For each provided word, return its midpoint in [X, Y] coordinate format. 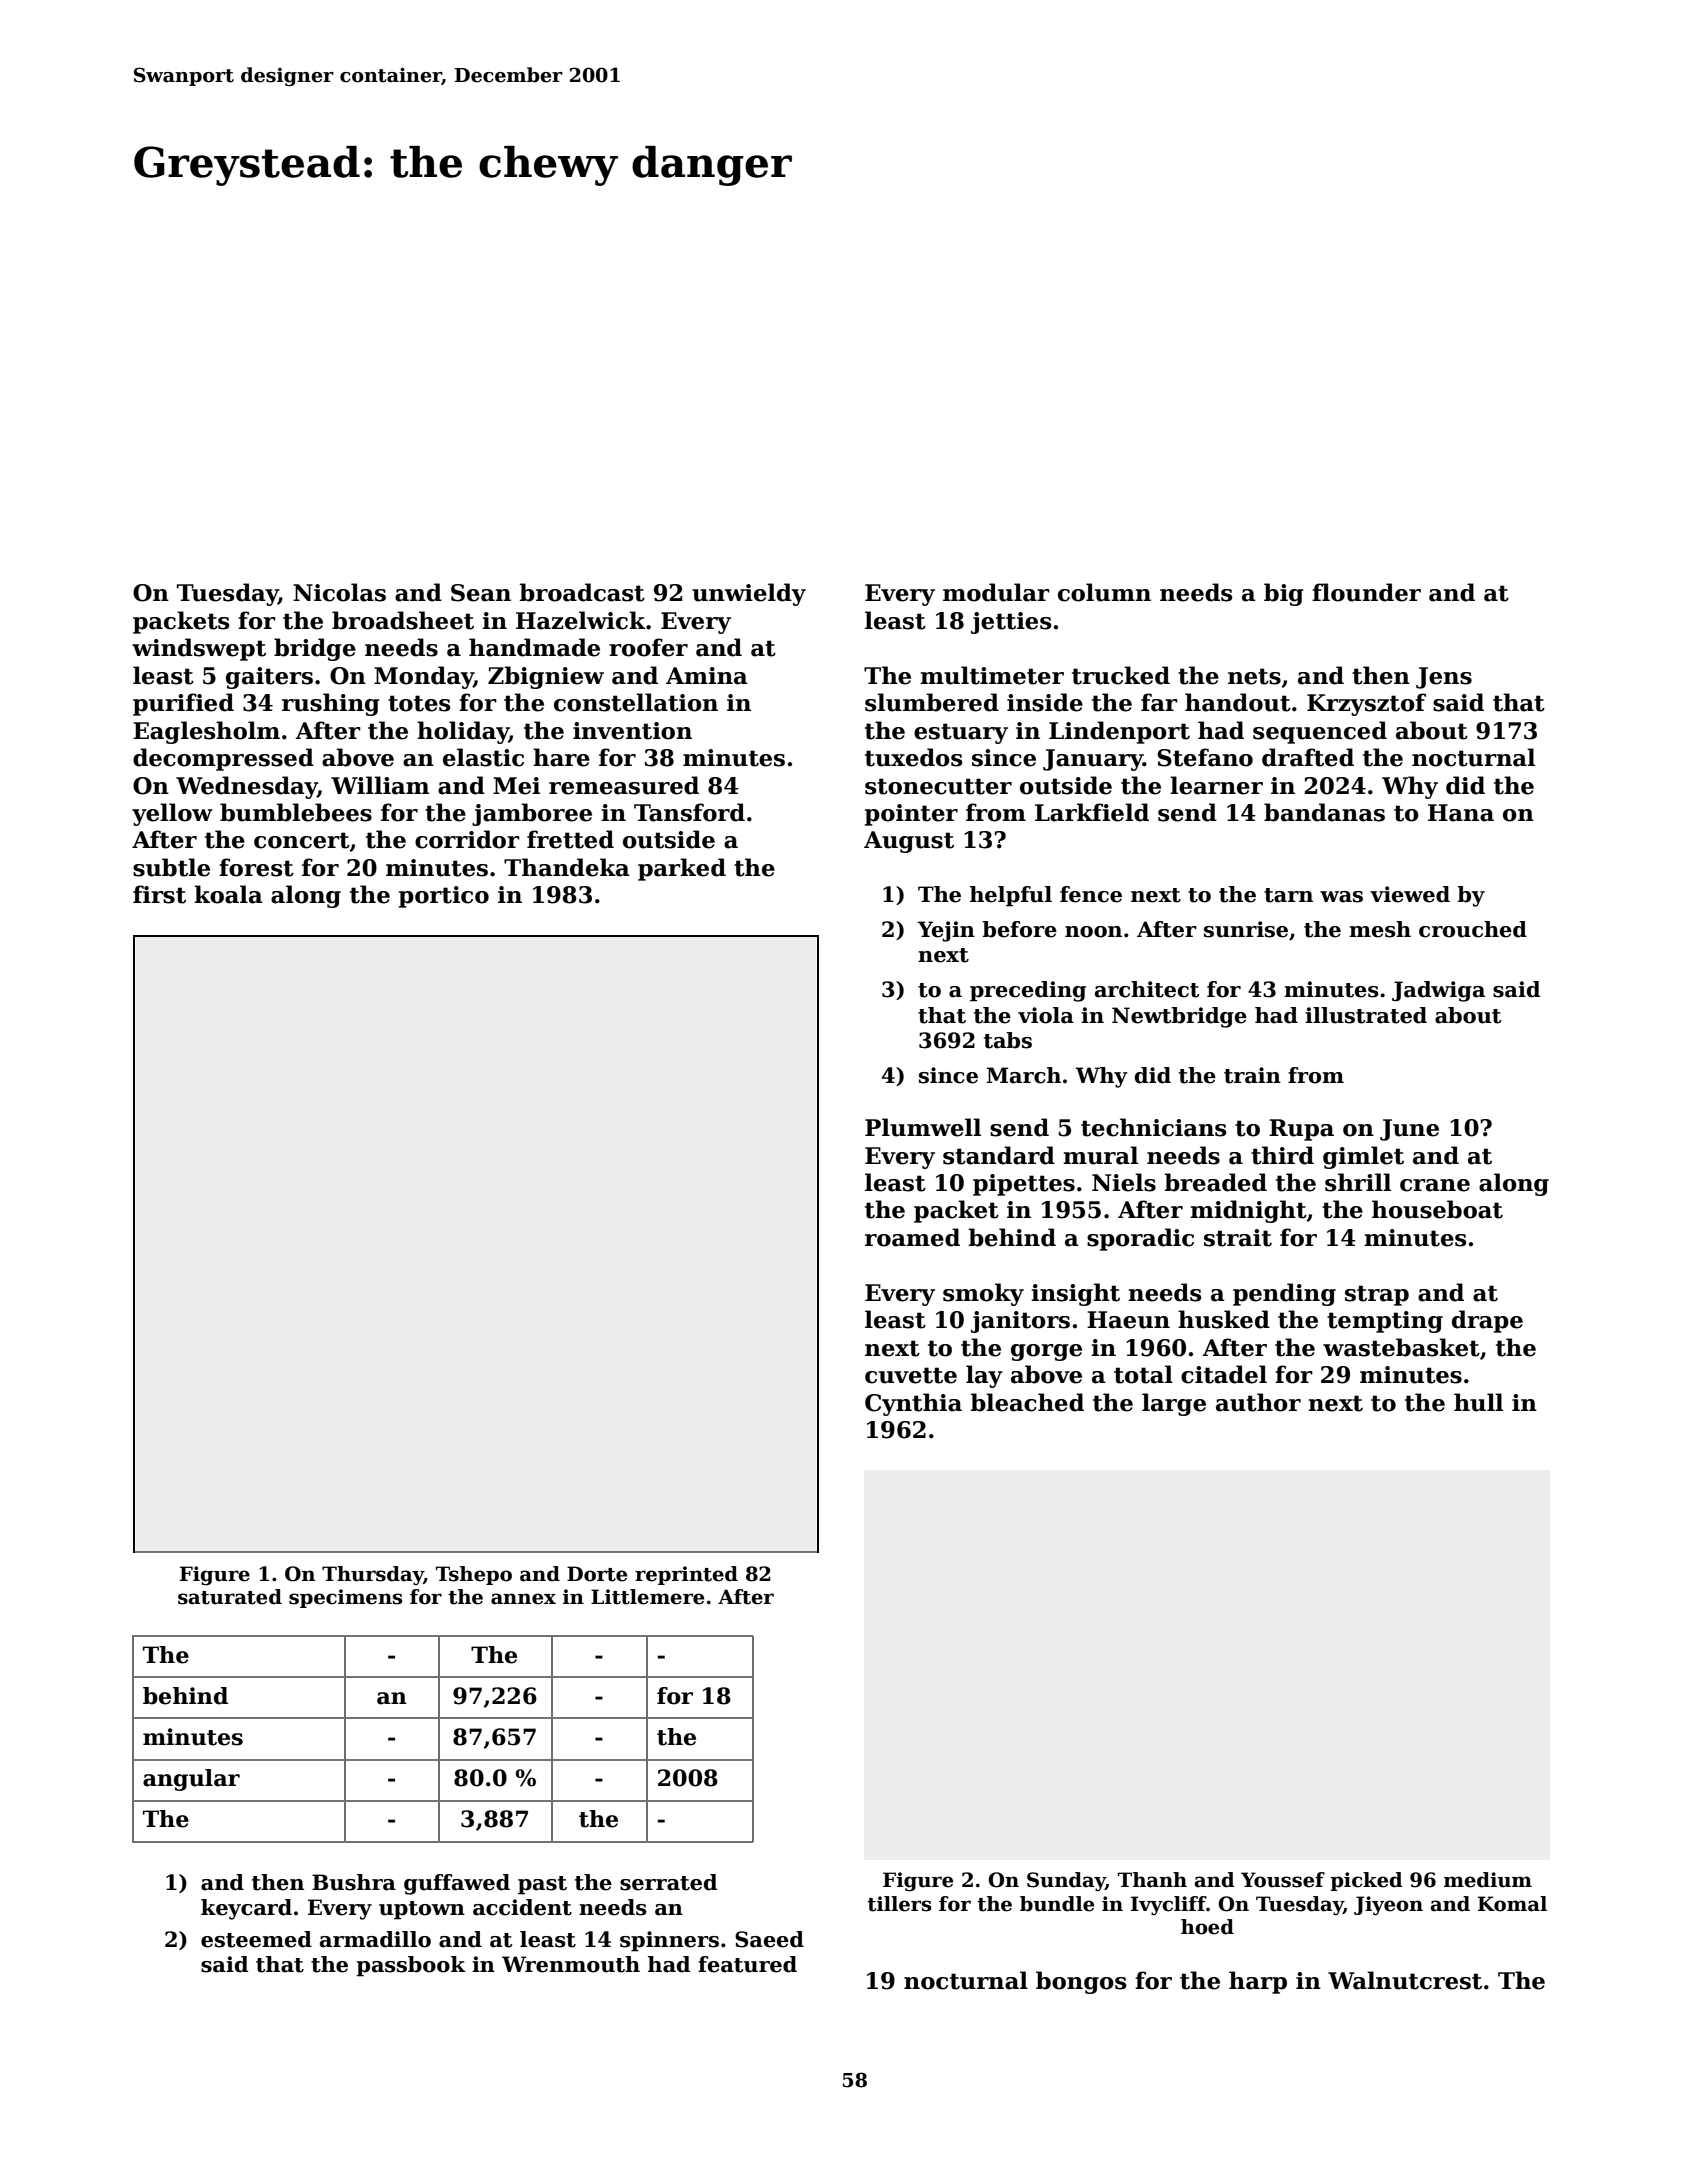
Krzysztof [1366, 704]
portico [444, 897]
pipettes [1024, 1185]
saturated [230, 1597]
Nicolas [339, 592]
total [1143, 1374]
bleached [1027, 1402]
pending [1284, 1294]
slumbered [932, 702]
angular [191, 1780]
